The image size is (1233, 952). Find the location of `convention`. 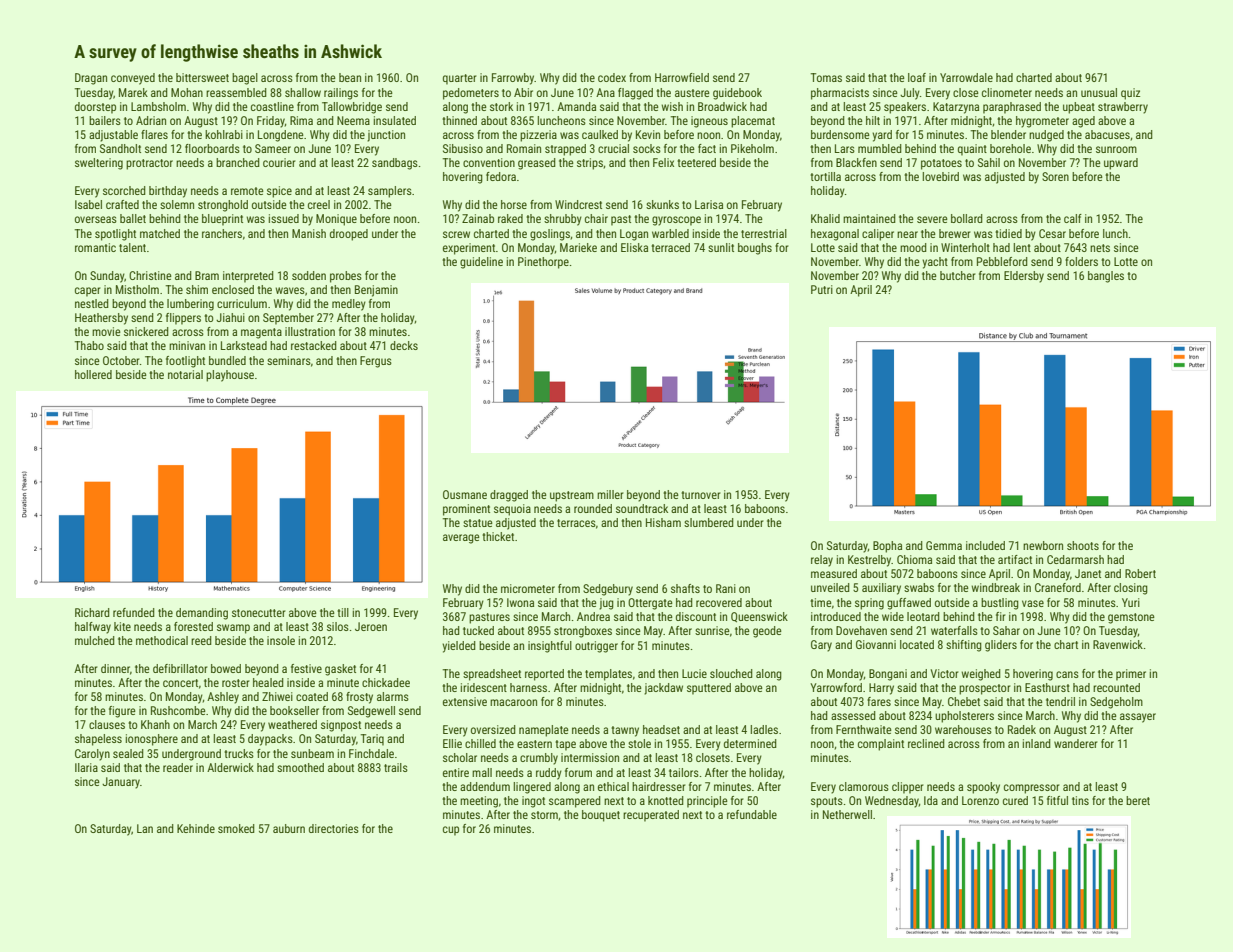

convention is located at coordinates (489, 162).
